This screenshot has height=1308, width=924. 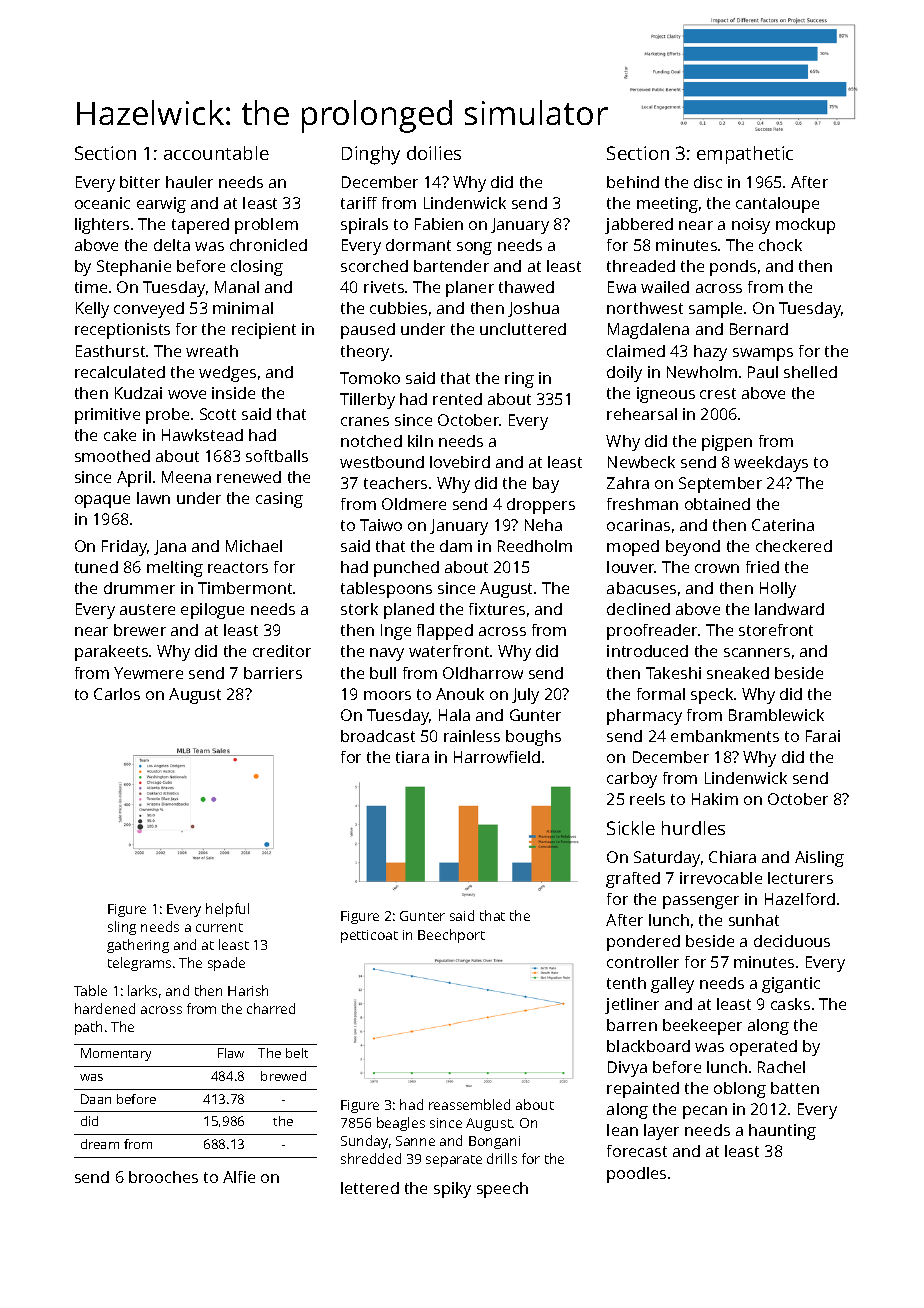 I want to click on disc, so click(x=708, y=182).
